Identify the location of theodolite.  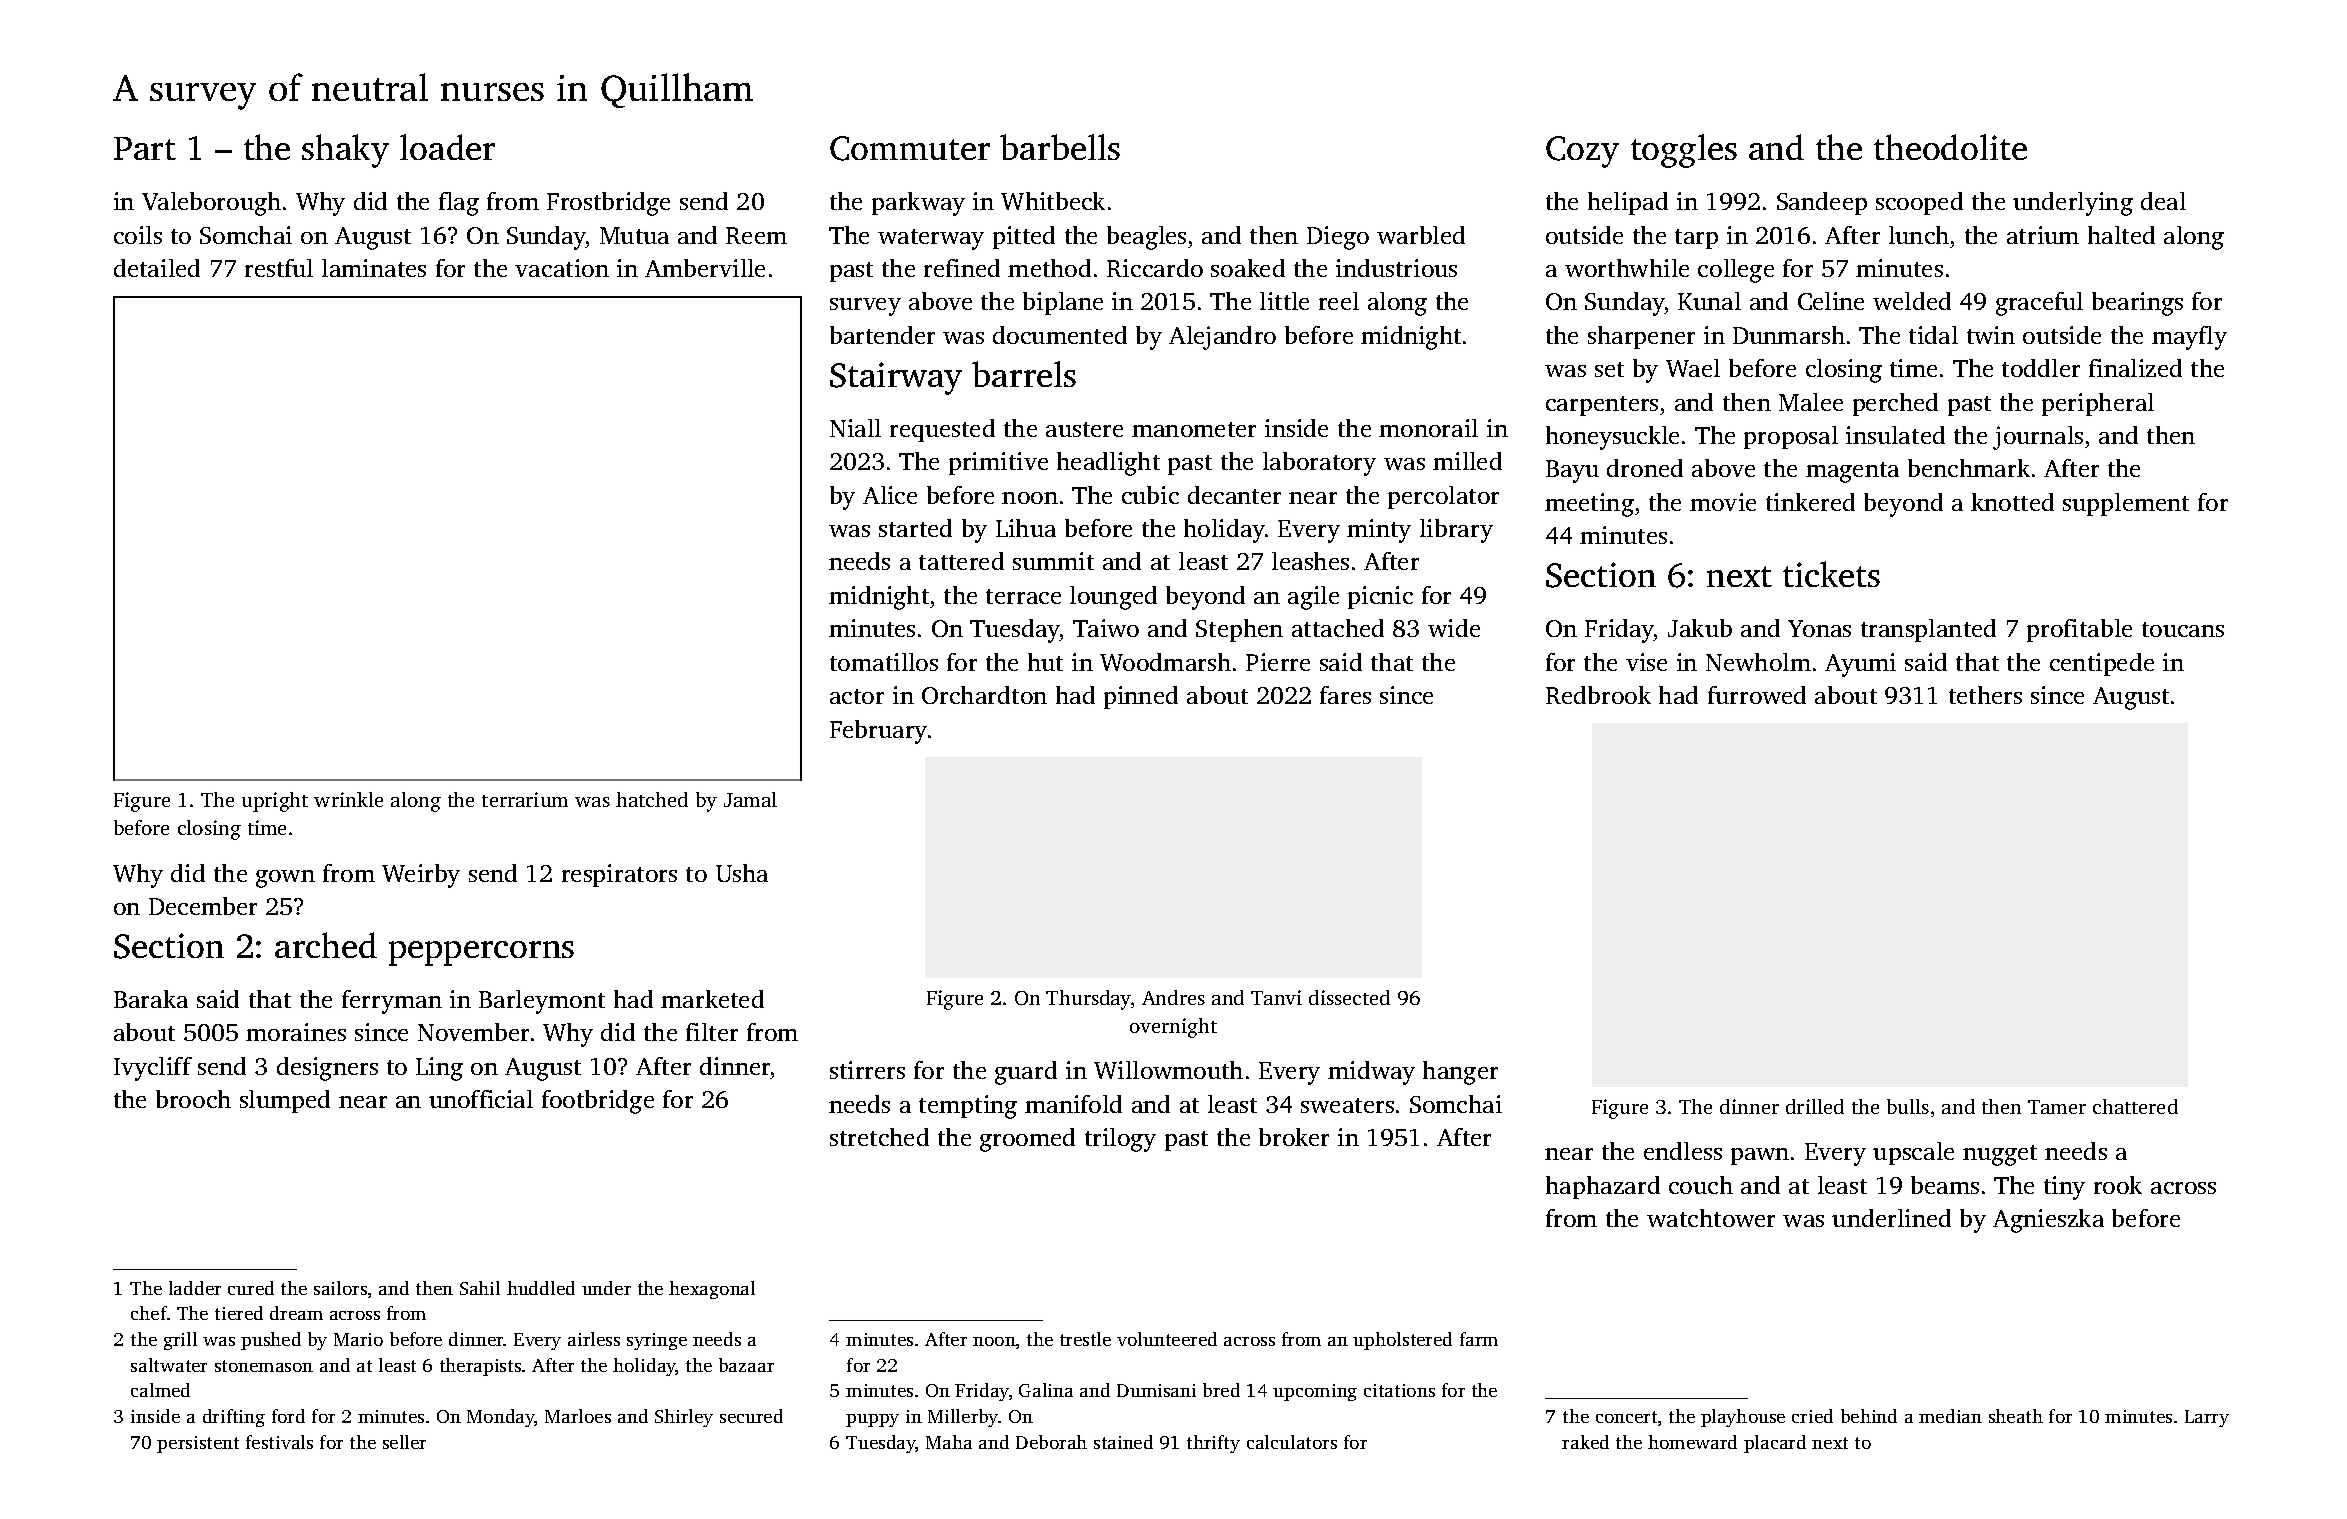
(1950, 147).
